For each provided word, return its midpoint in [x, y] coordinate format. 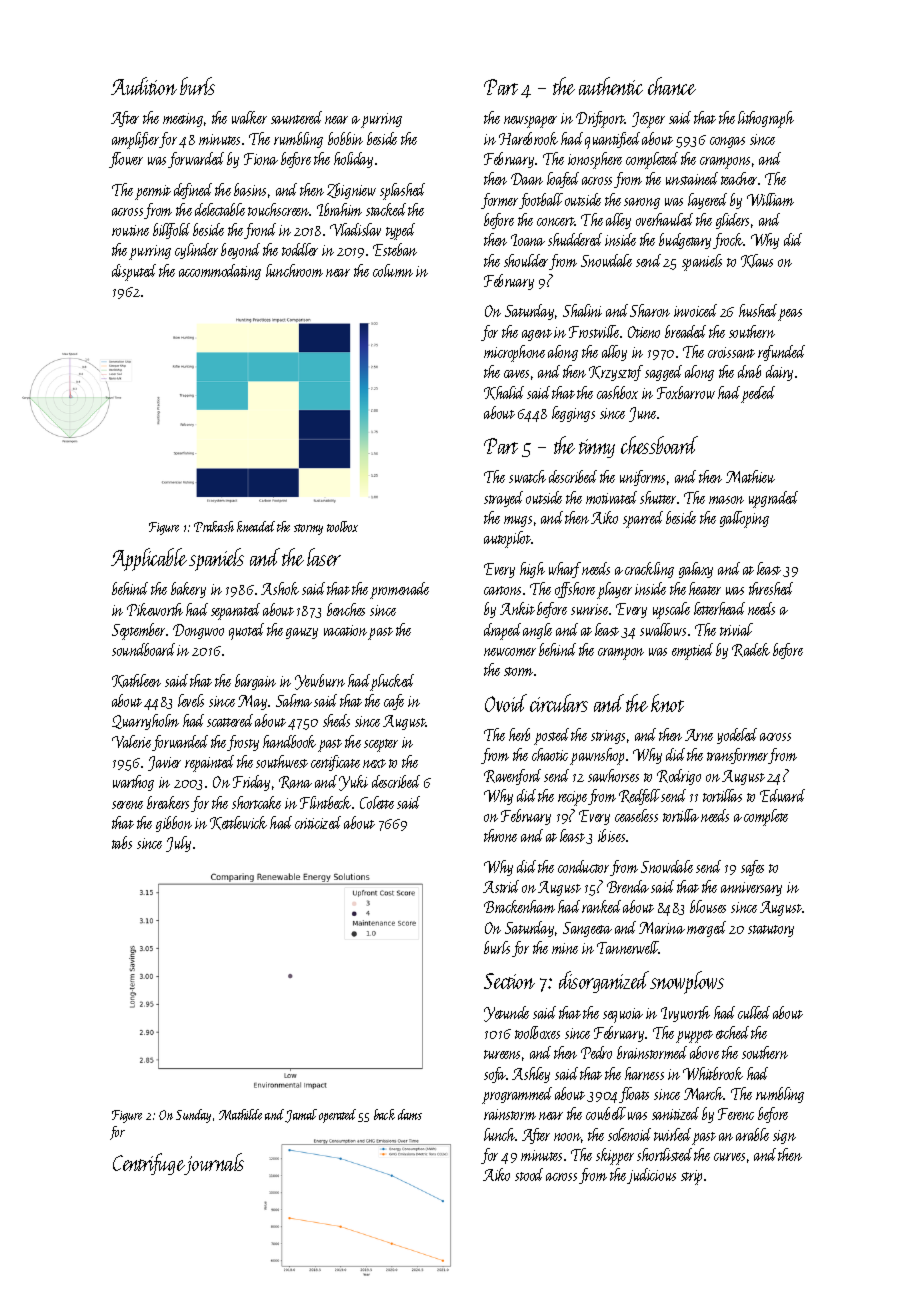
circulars [559, 703]
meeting [183, 120]
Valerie [131, 741]
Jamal [301, 1116]
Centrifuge [149, 1164]
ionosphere [595, 160]
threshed [771, 588]
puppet [694, 1036]
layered [707, 201]
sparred [643, 519]
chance [672, 86]
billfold [171, 231]
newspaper [530, 122]
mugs [518, 521]
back [384, 1114]
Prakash [214, 526]
